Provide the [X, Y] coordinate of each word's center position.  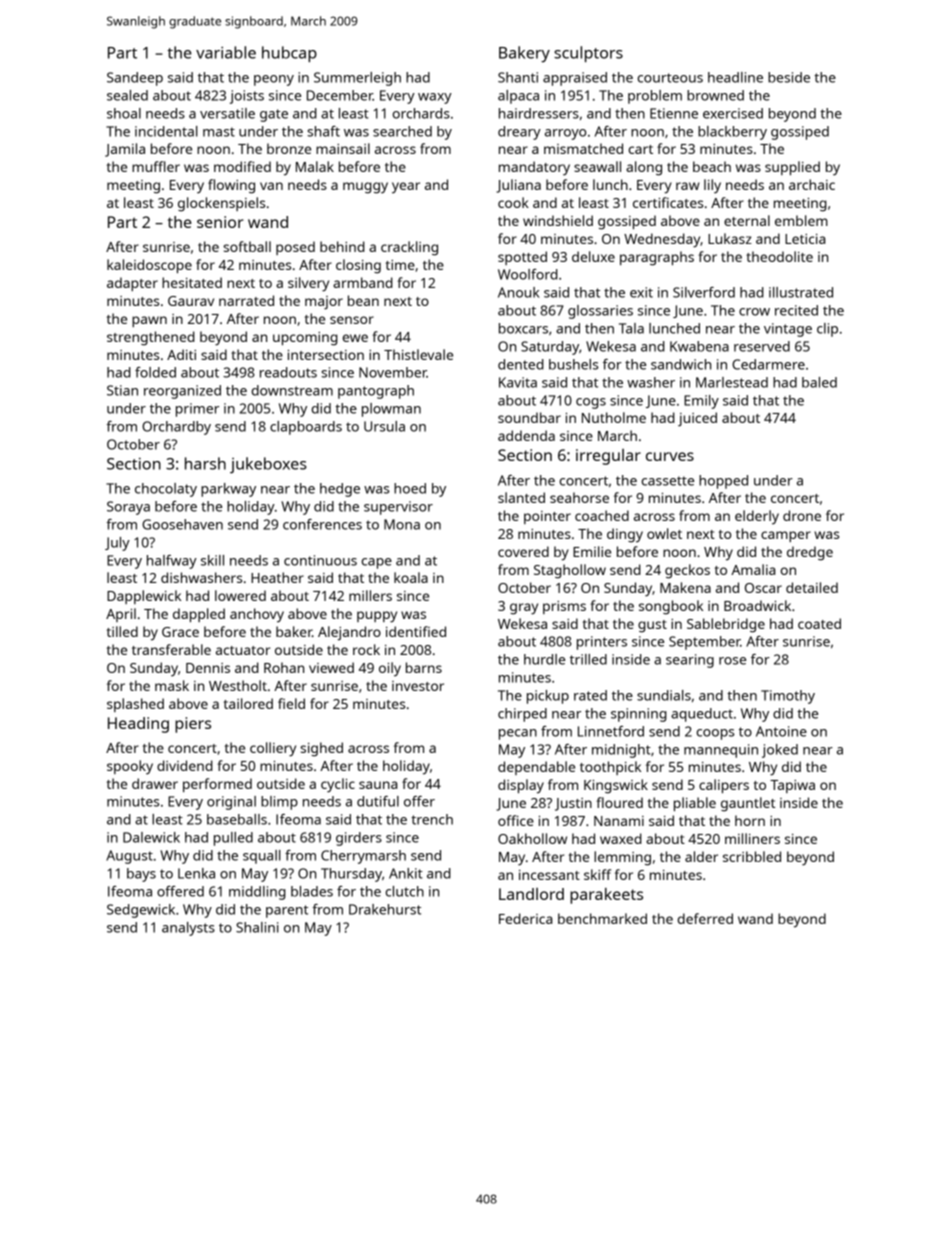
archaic [812, 184]
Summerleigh [357, 79]
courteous [670, 78]
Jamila [125, 150]
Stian [122, 390]
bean [363, 300]
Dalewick [151, 837]
